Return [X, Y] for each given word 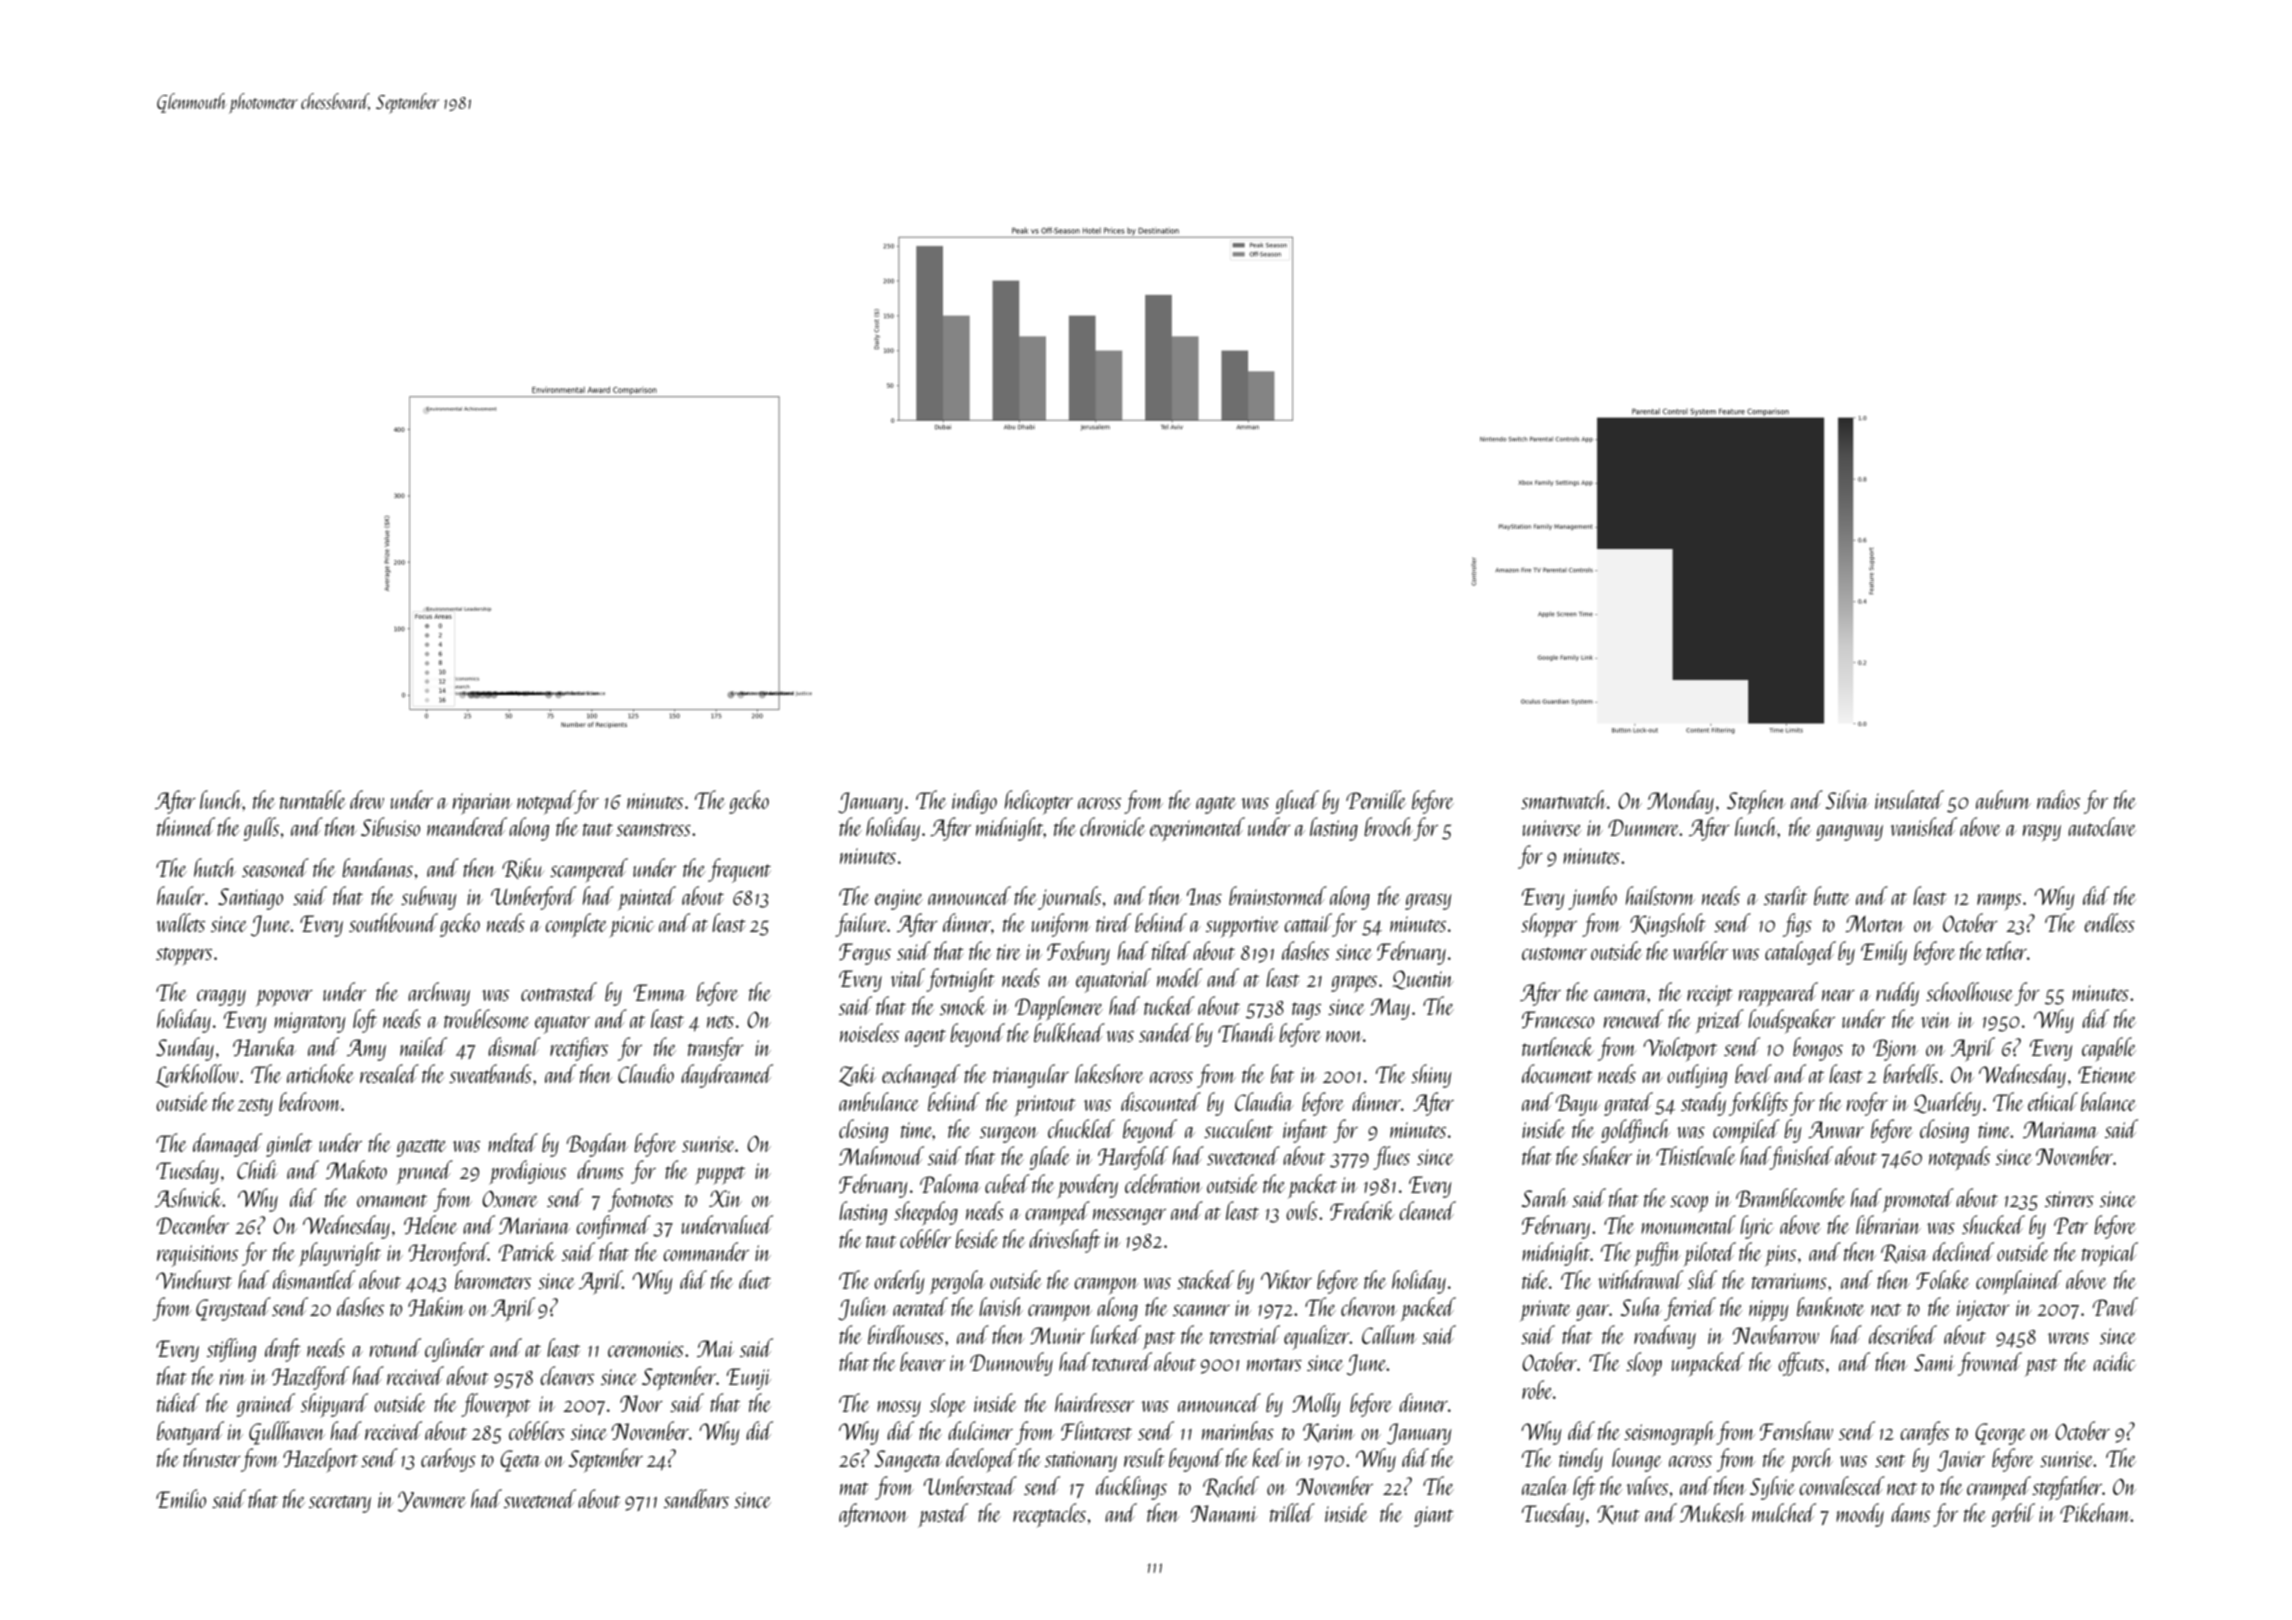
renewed [1634, 1018]
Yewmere [431, 1501]
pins [1780, 1255]
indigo [974, 802]
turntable [313, 799]
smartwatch [1564, 799]
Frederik [1362, 1210]
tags [1306, 1011]
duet [755, 1279]
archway [439, 994]
